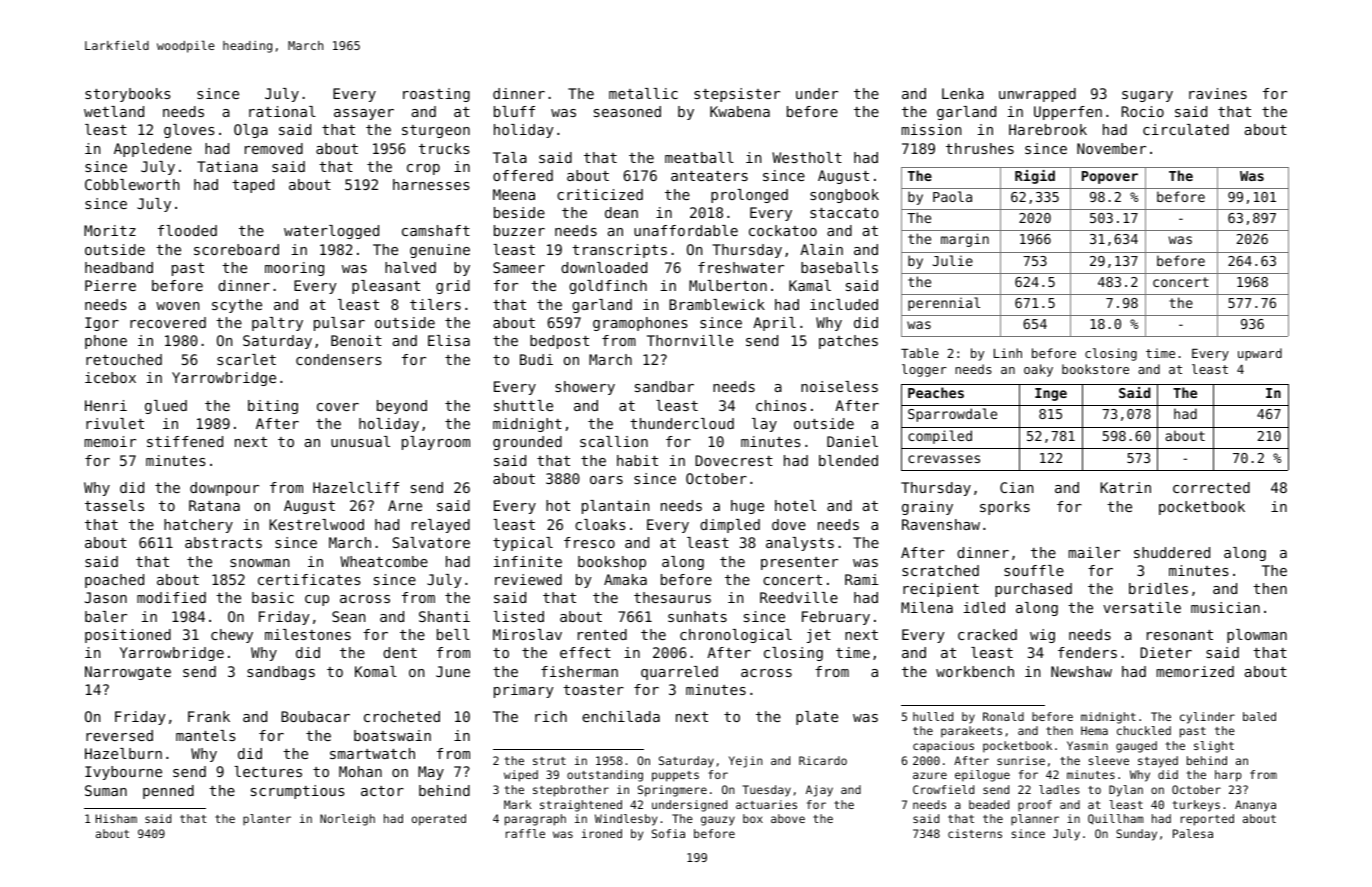 Image resolution: width=1372 pixels, height=887 pixels. I want to click on Sofia, so click(668, 833).
